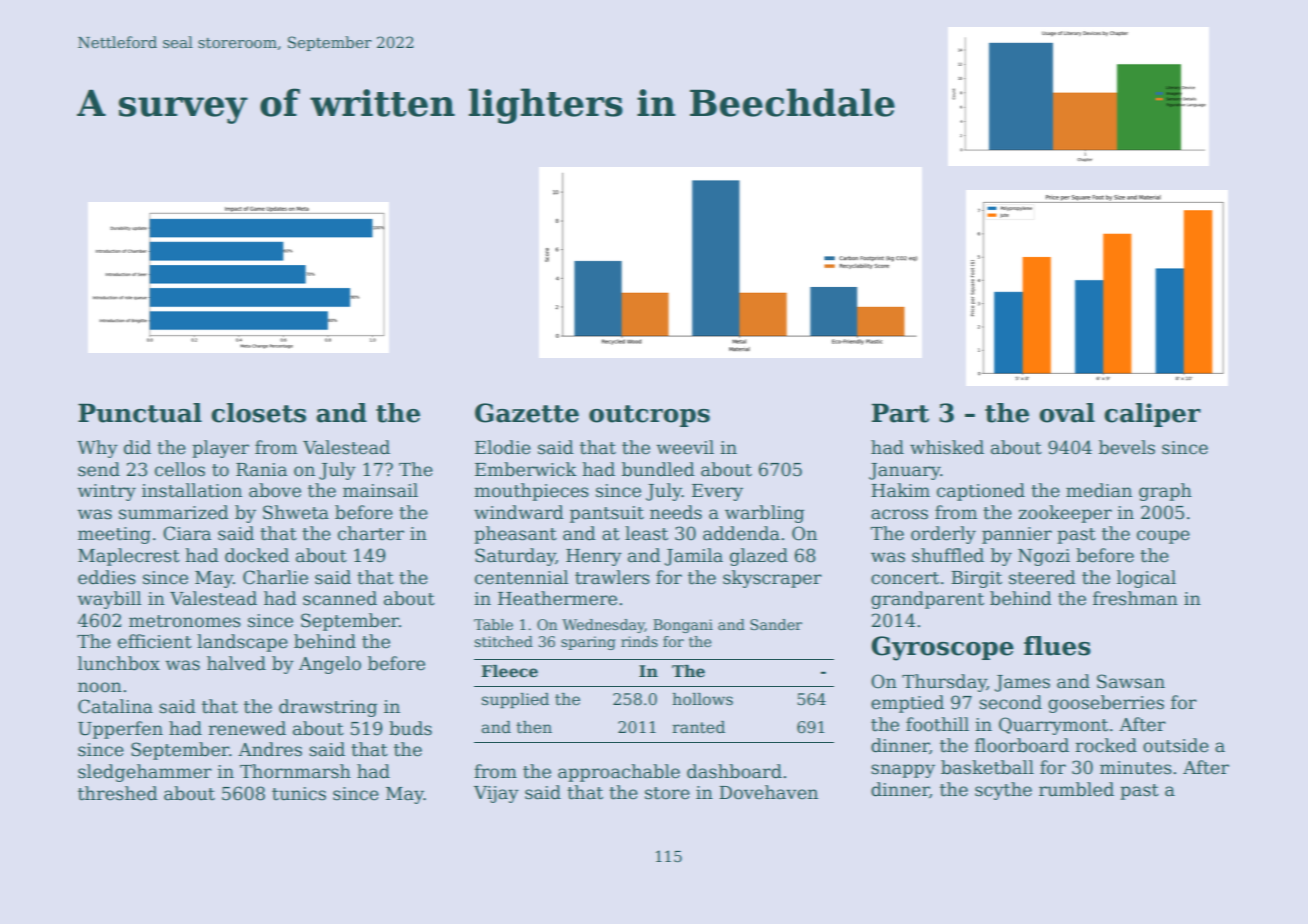 The height and width of the screenshot is (924, 1308). Describe the element at coordinates (261, 470) in the screenshot. I see `Rania` at that location.
